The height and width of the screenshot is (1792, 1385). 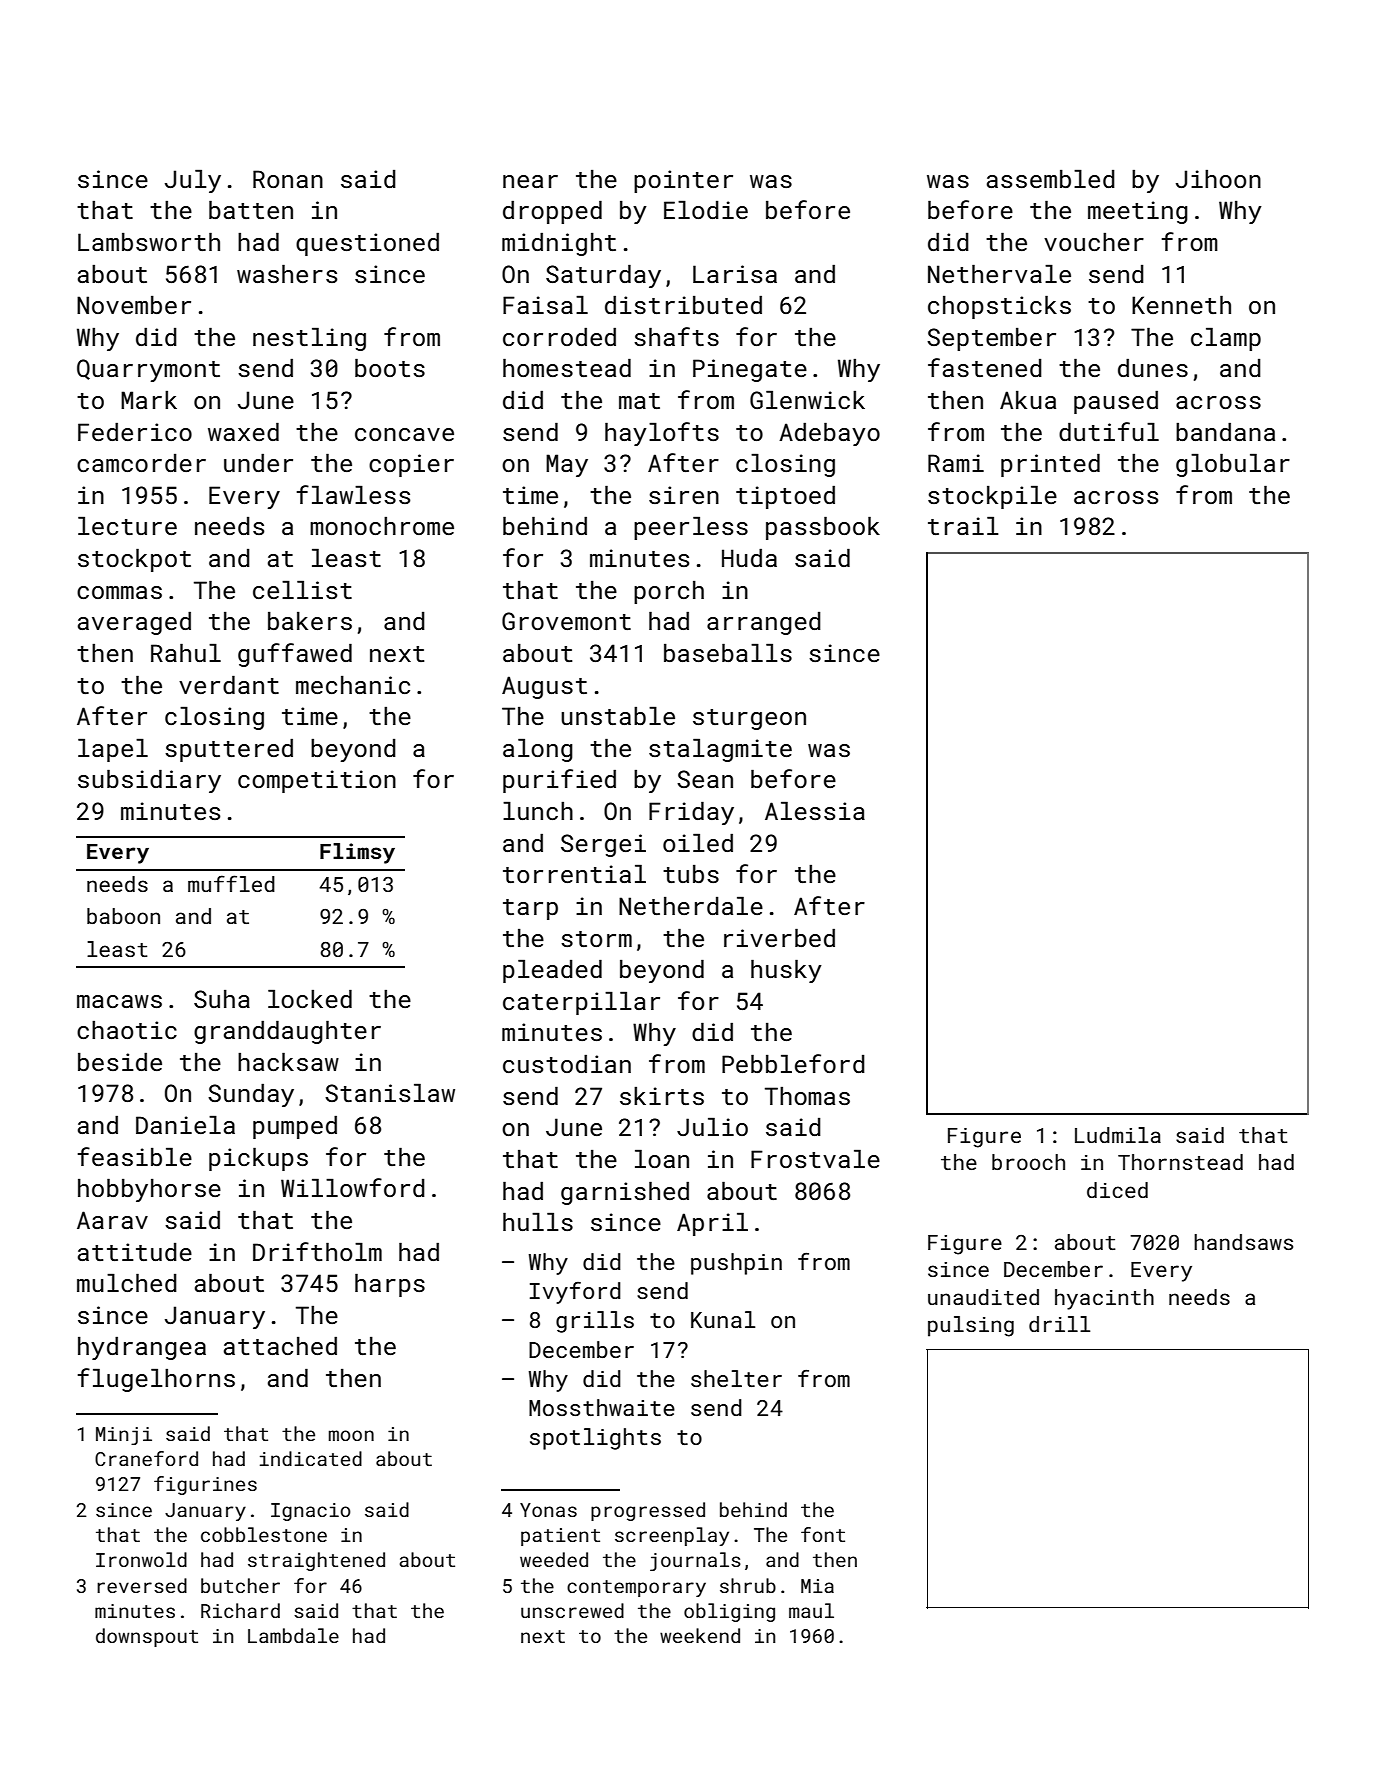 What do you see at coordinates (1243, 1242) in the screenshot?
I see `handsaws` at bounding box center [1243, 1242].
